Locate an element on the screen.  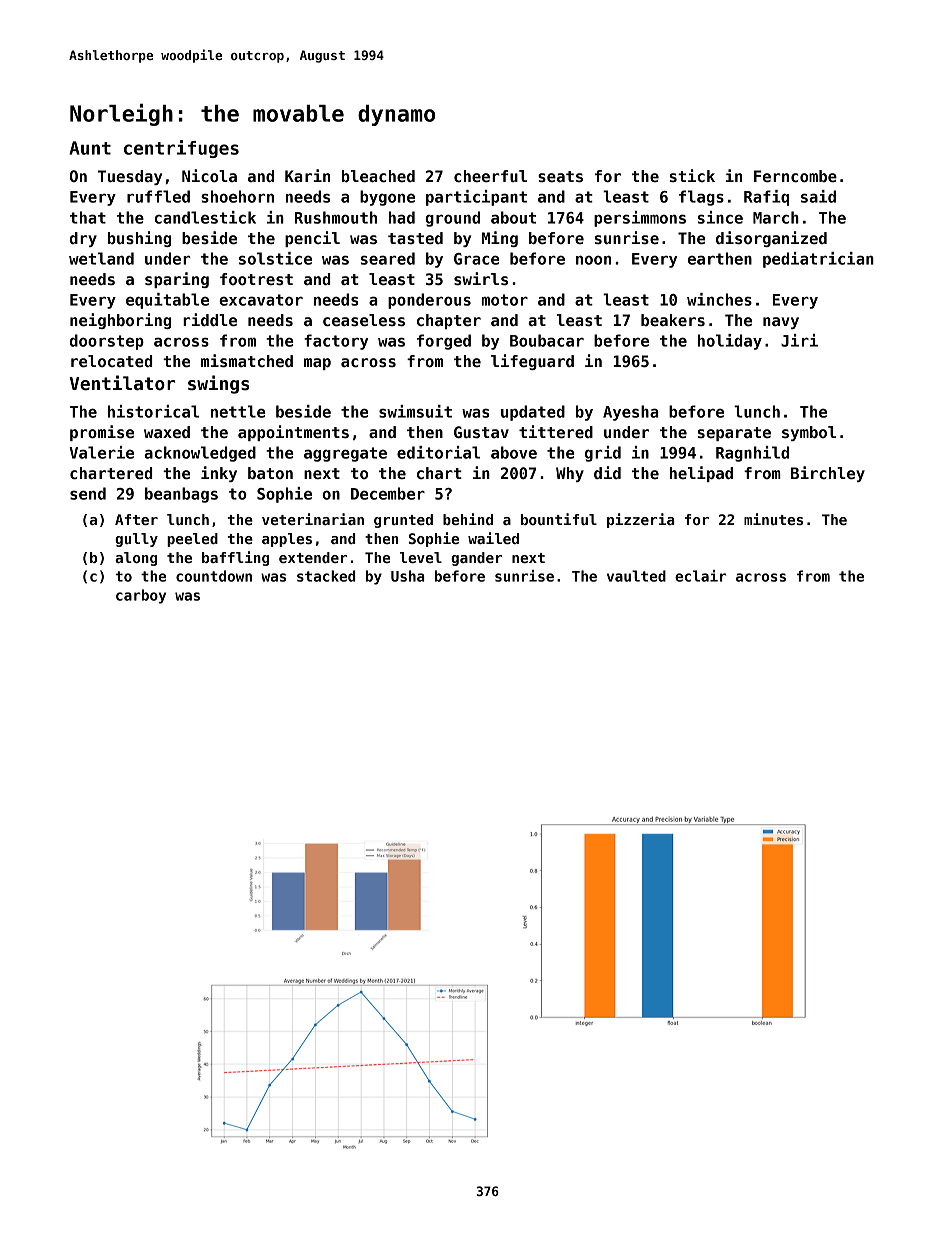
Usha is located at coordinates (408, 576).
